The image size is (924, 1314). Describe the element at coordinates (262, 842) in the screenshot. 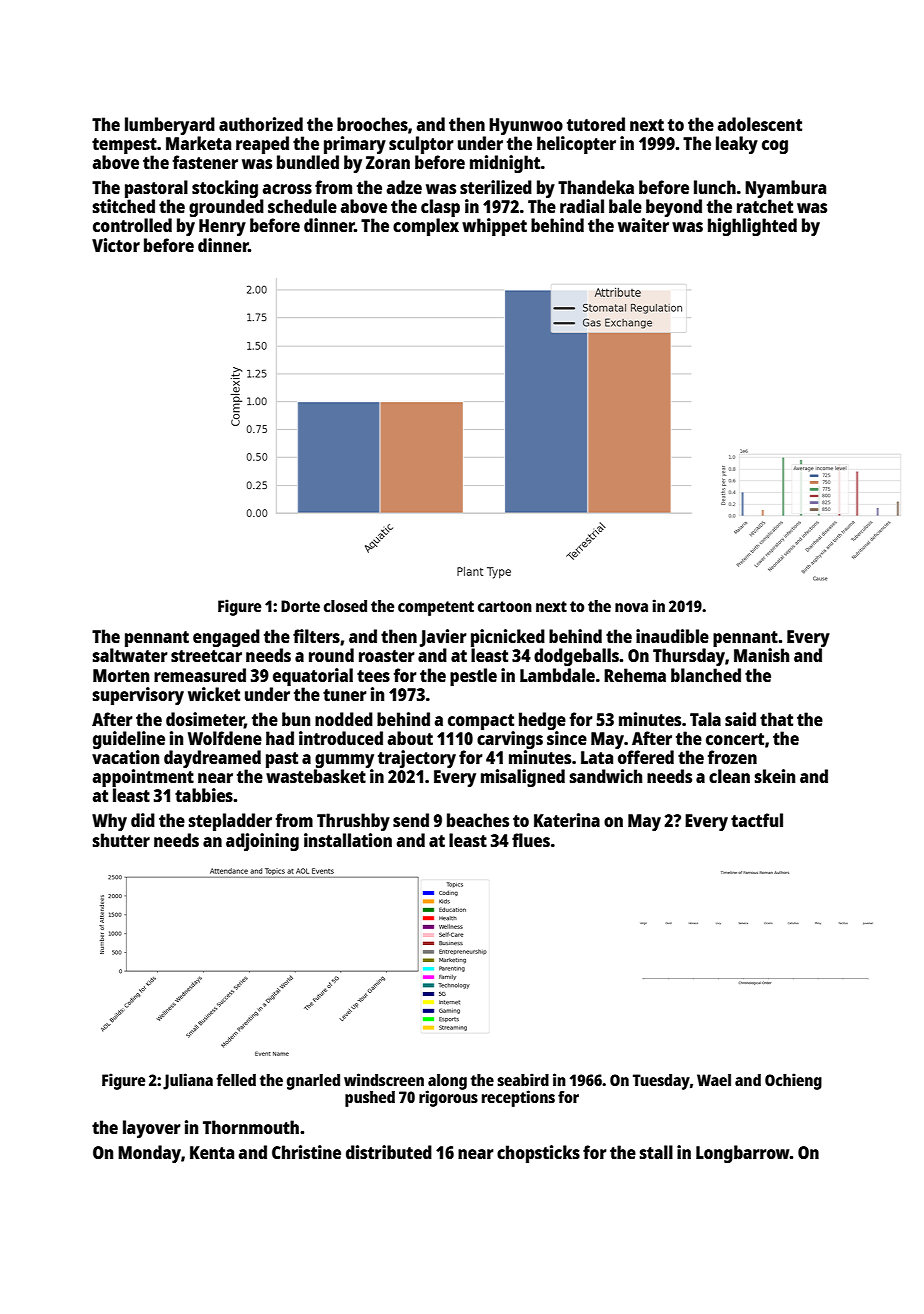

I see `adjoining` at that location.
